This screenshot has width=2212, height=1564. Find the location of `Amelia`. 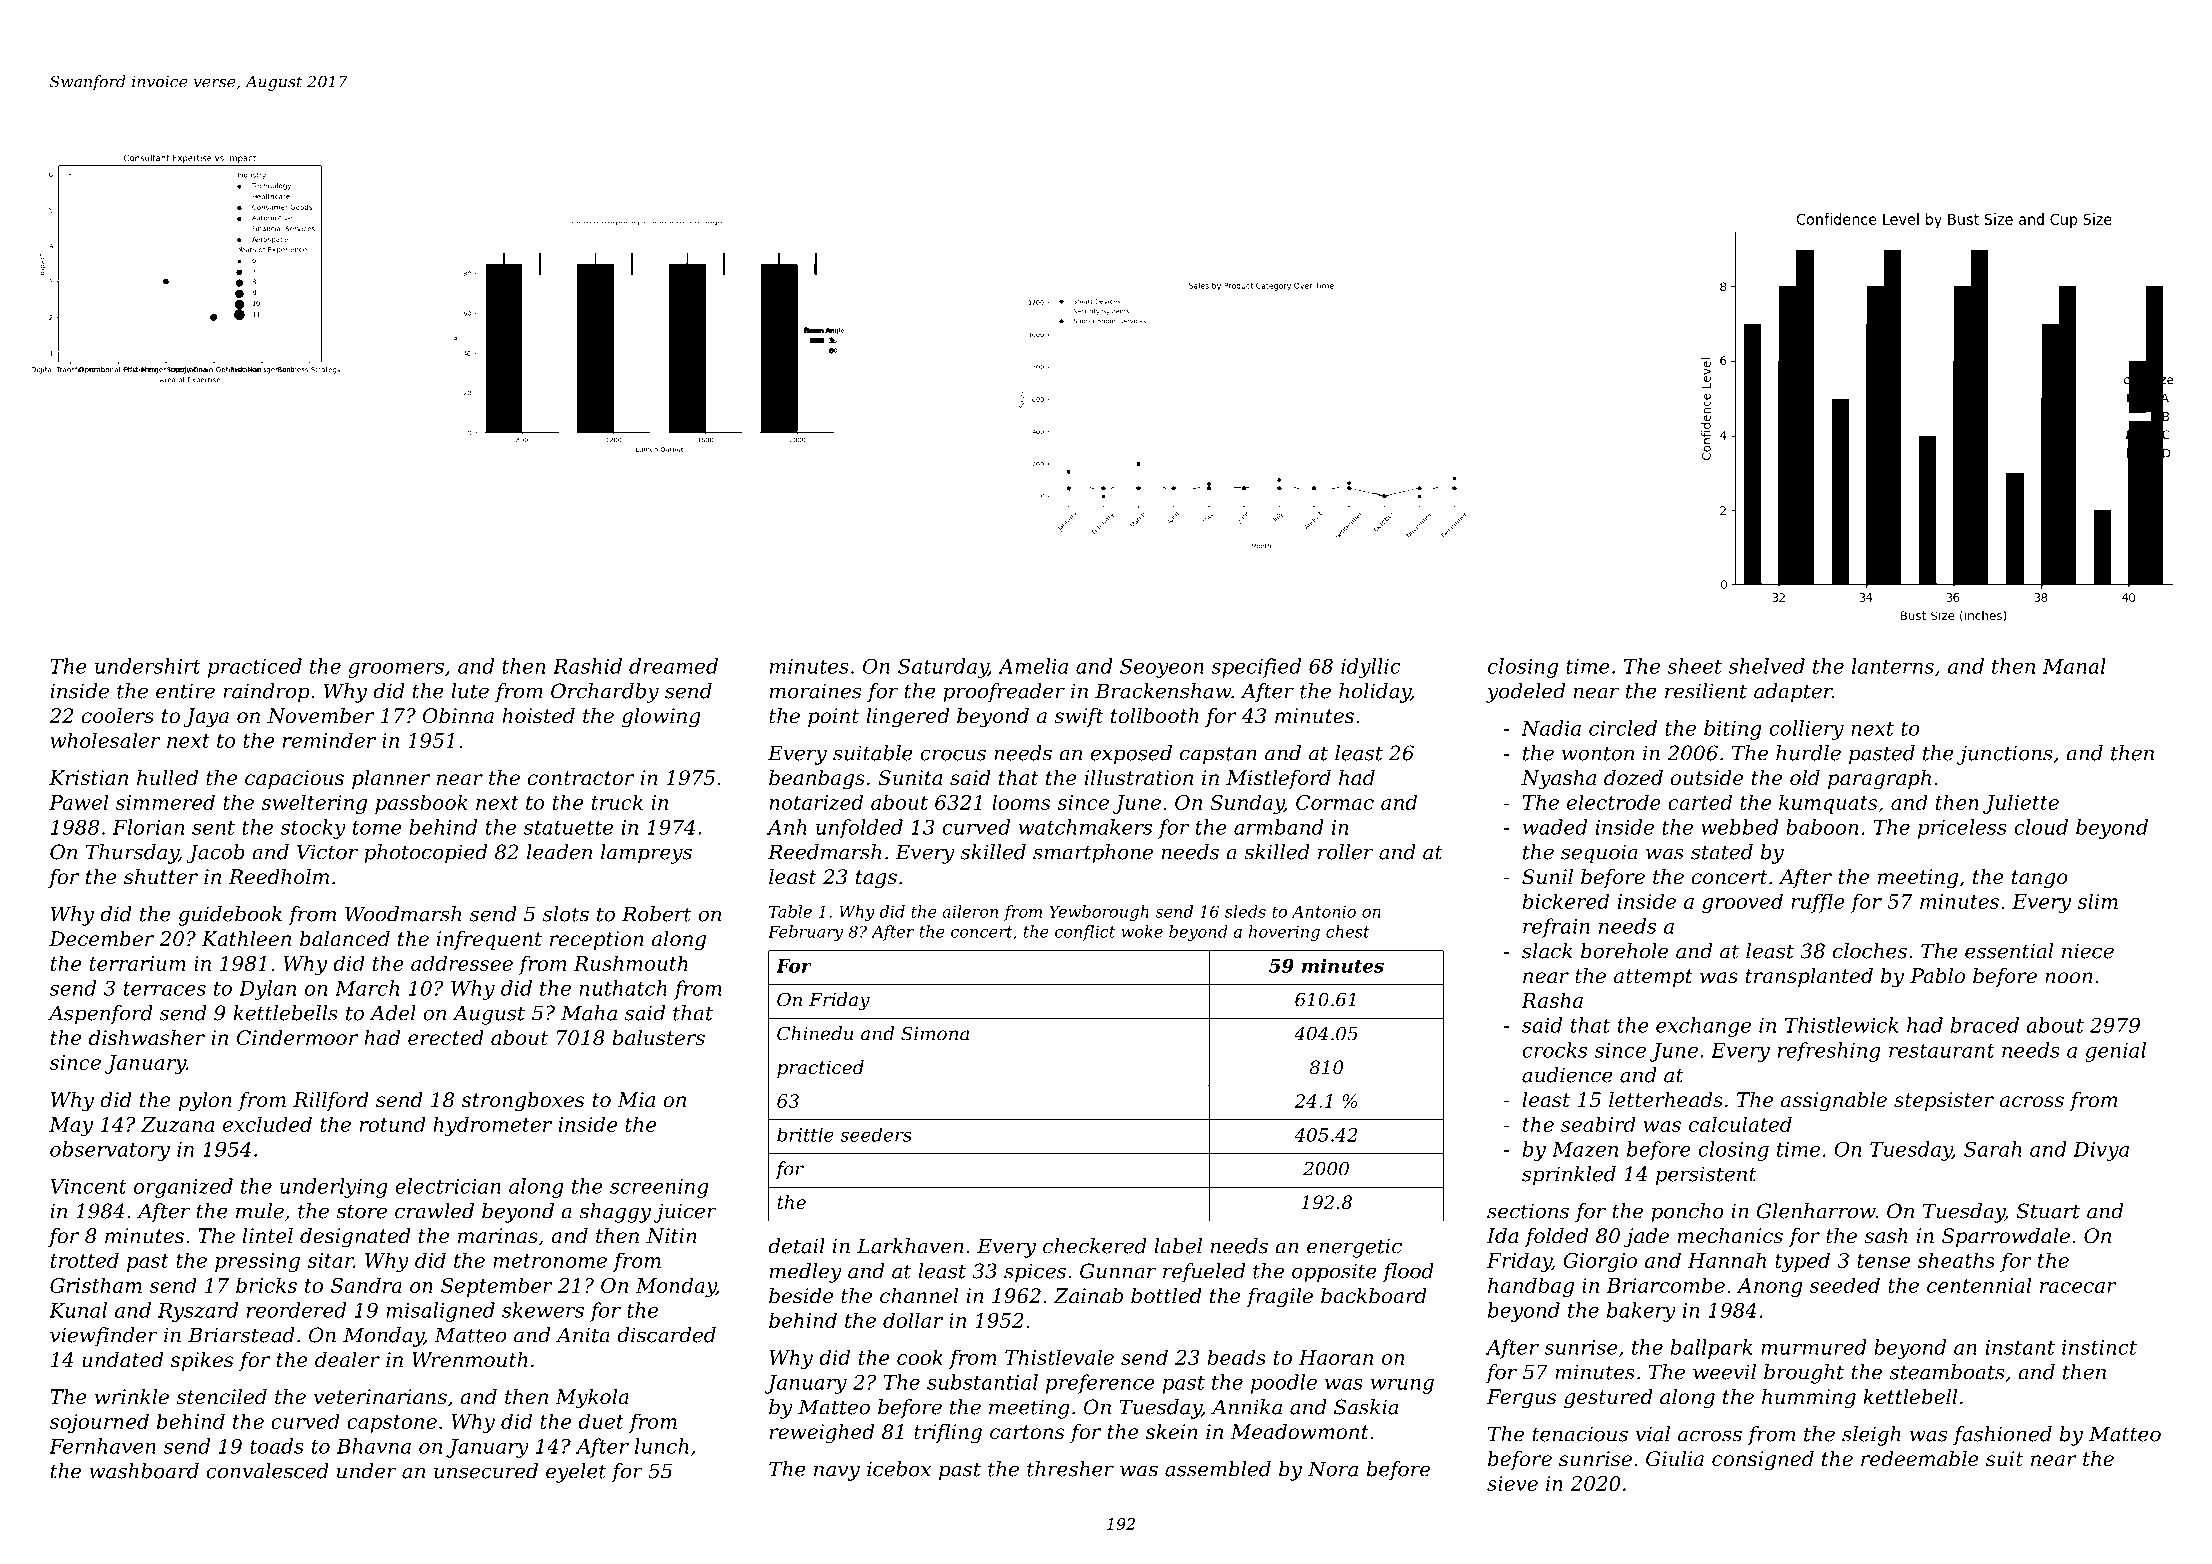

Amelia is located at coordinates (1033, 666).
